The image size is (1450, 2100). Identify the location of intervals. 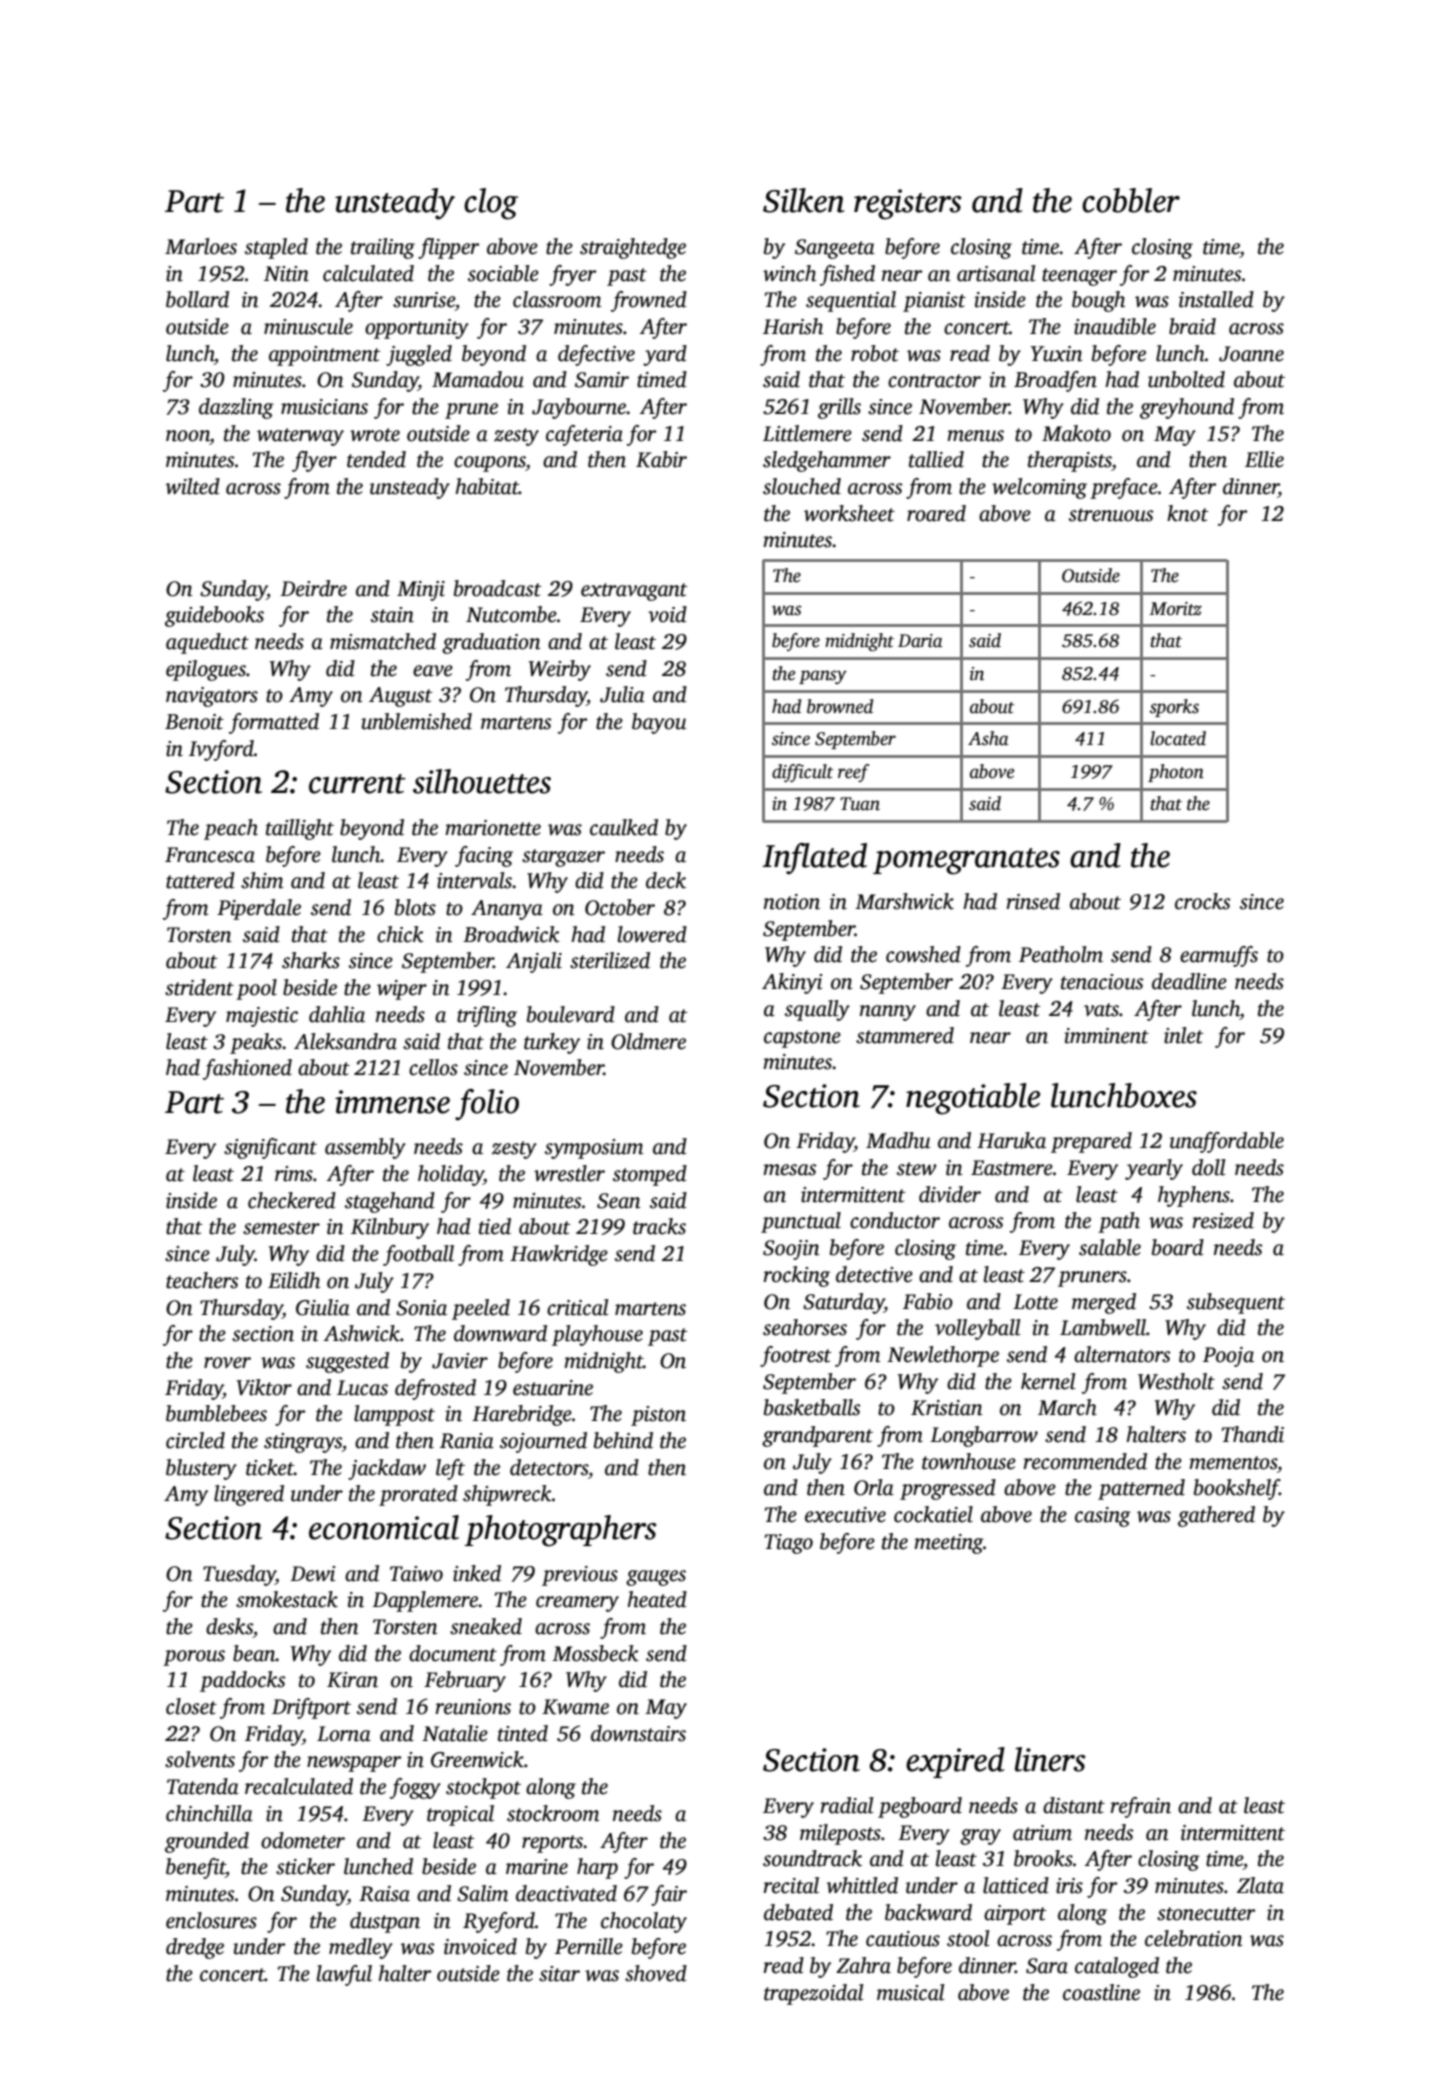
(474, 880).
